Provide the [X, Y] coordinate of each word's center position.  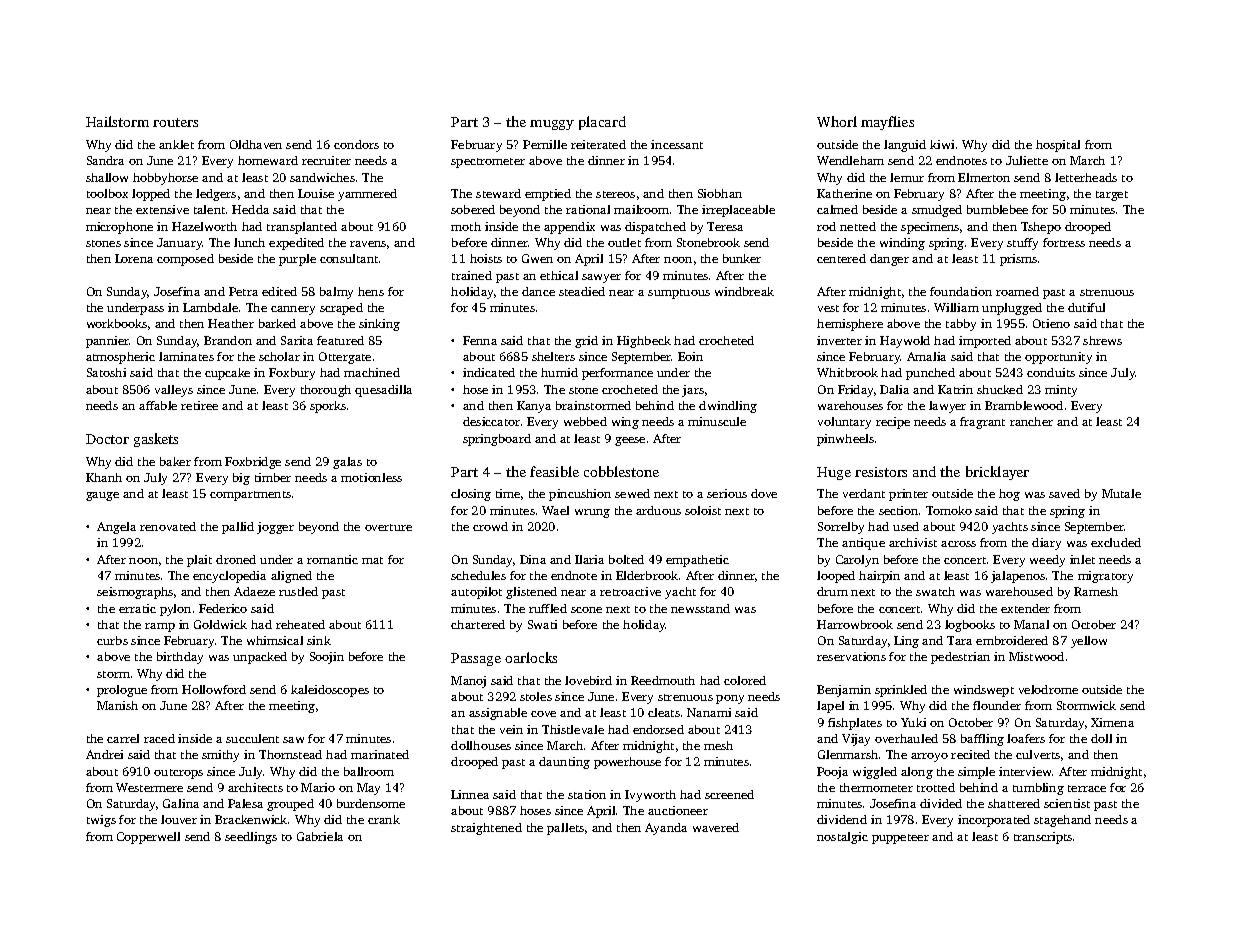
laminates [186, 356]
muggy [552, 125]
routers [175, 122]
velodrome [1048, 689]
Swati [542, 624]
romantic [332, 559]
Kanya [534, 407]
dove [764, 493]
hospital [1058, 146]
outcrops [178, 774]
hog [1009, 495]
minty [1061, 391]
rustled [298, 591]
